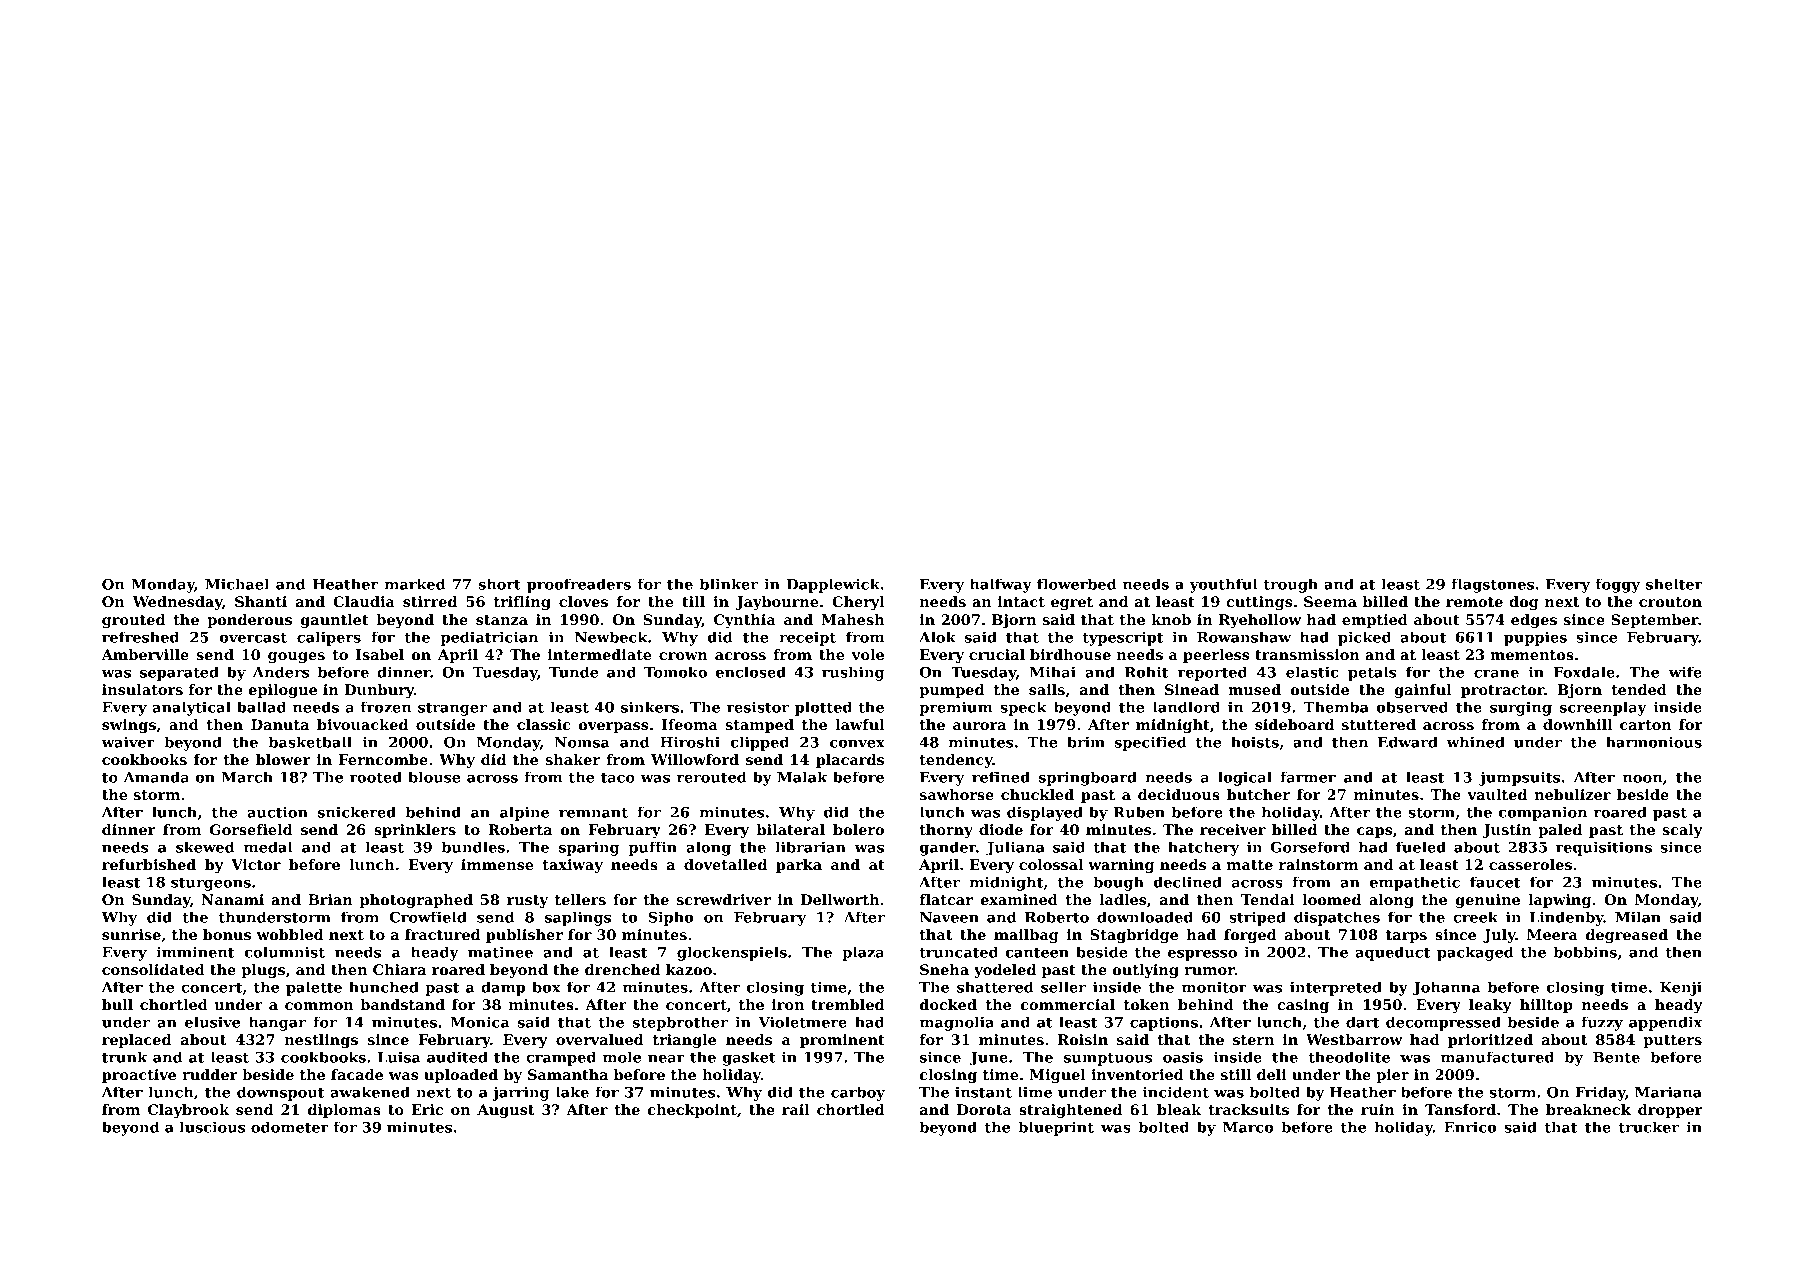 The image size is (1804, 1276). I want to click on Gorsefield, so click(251, 829).
